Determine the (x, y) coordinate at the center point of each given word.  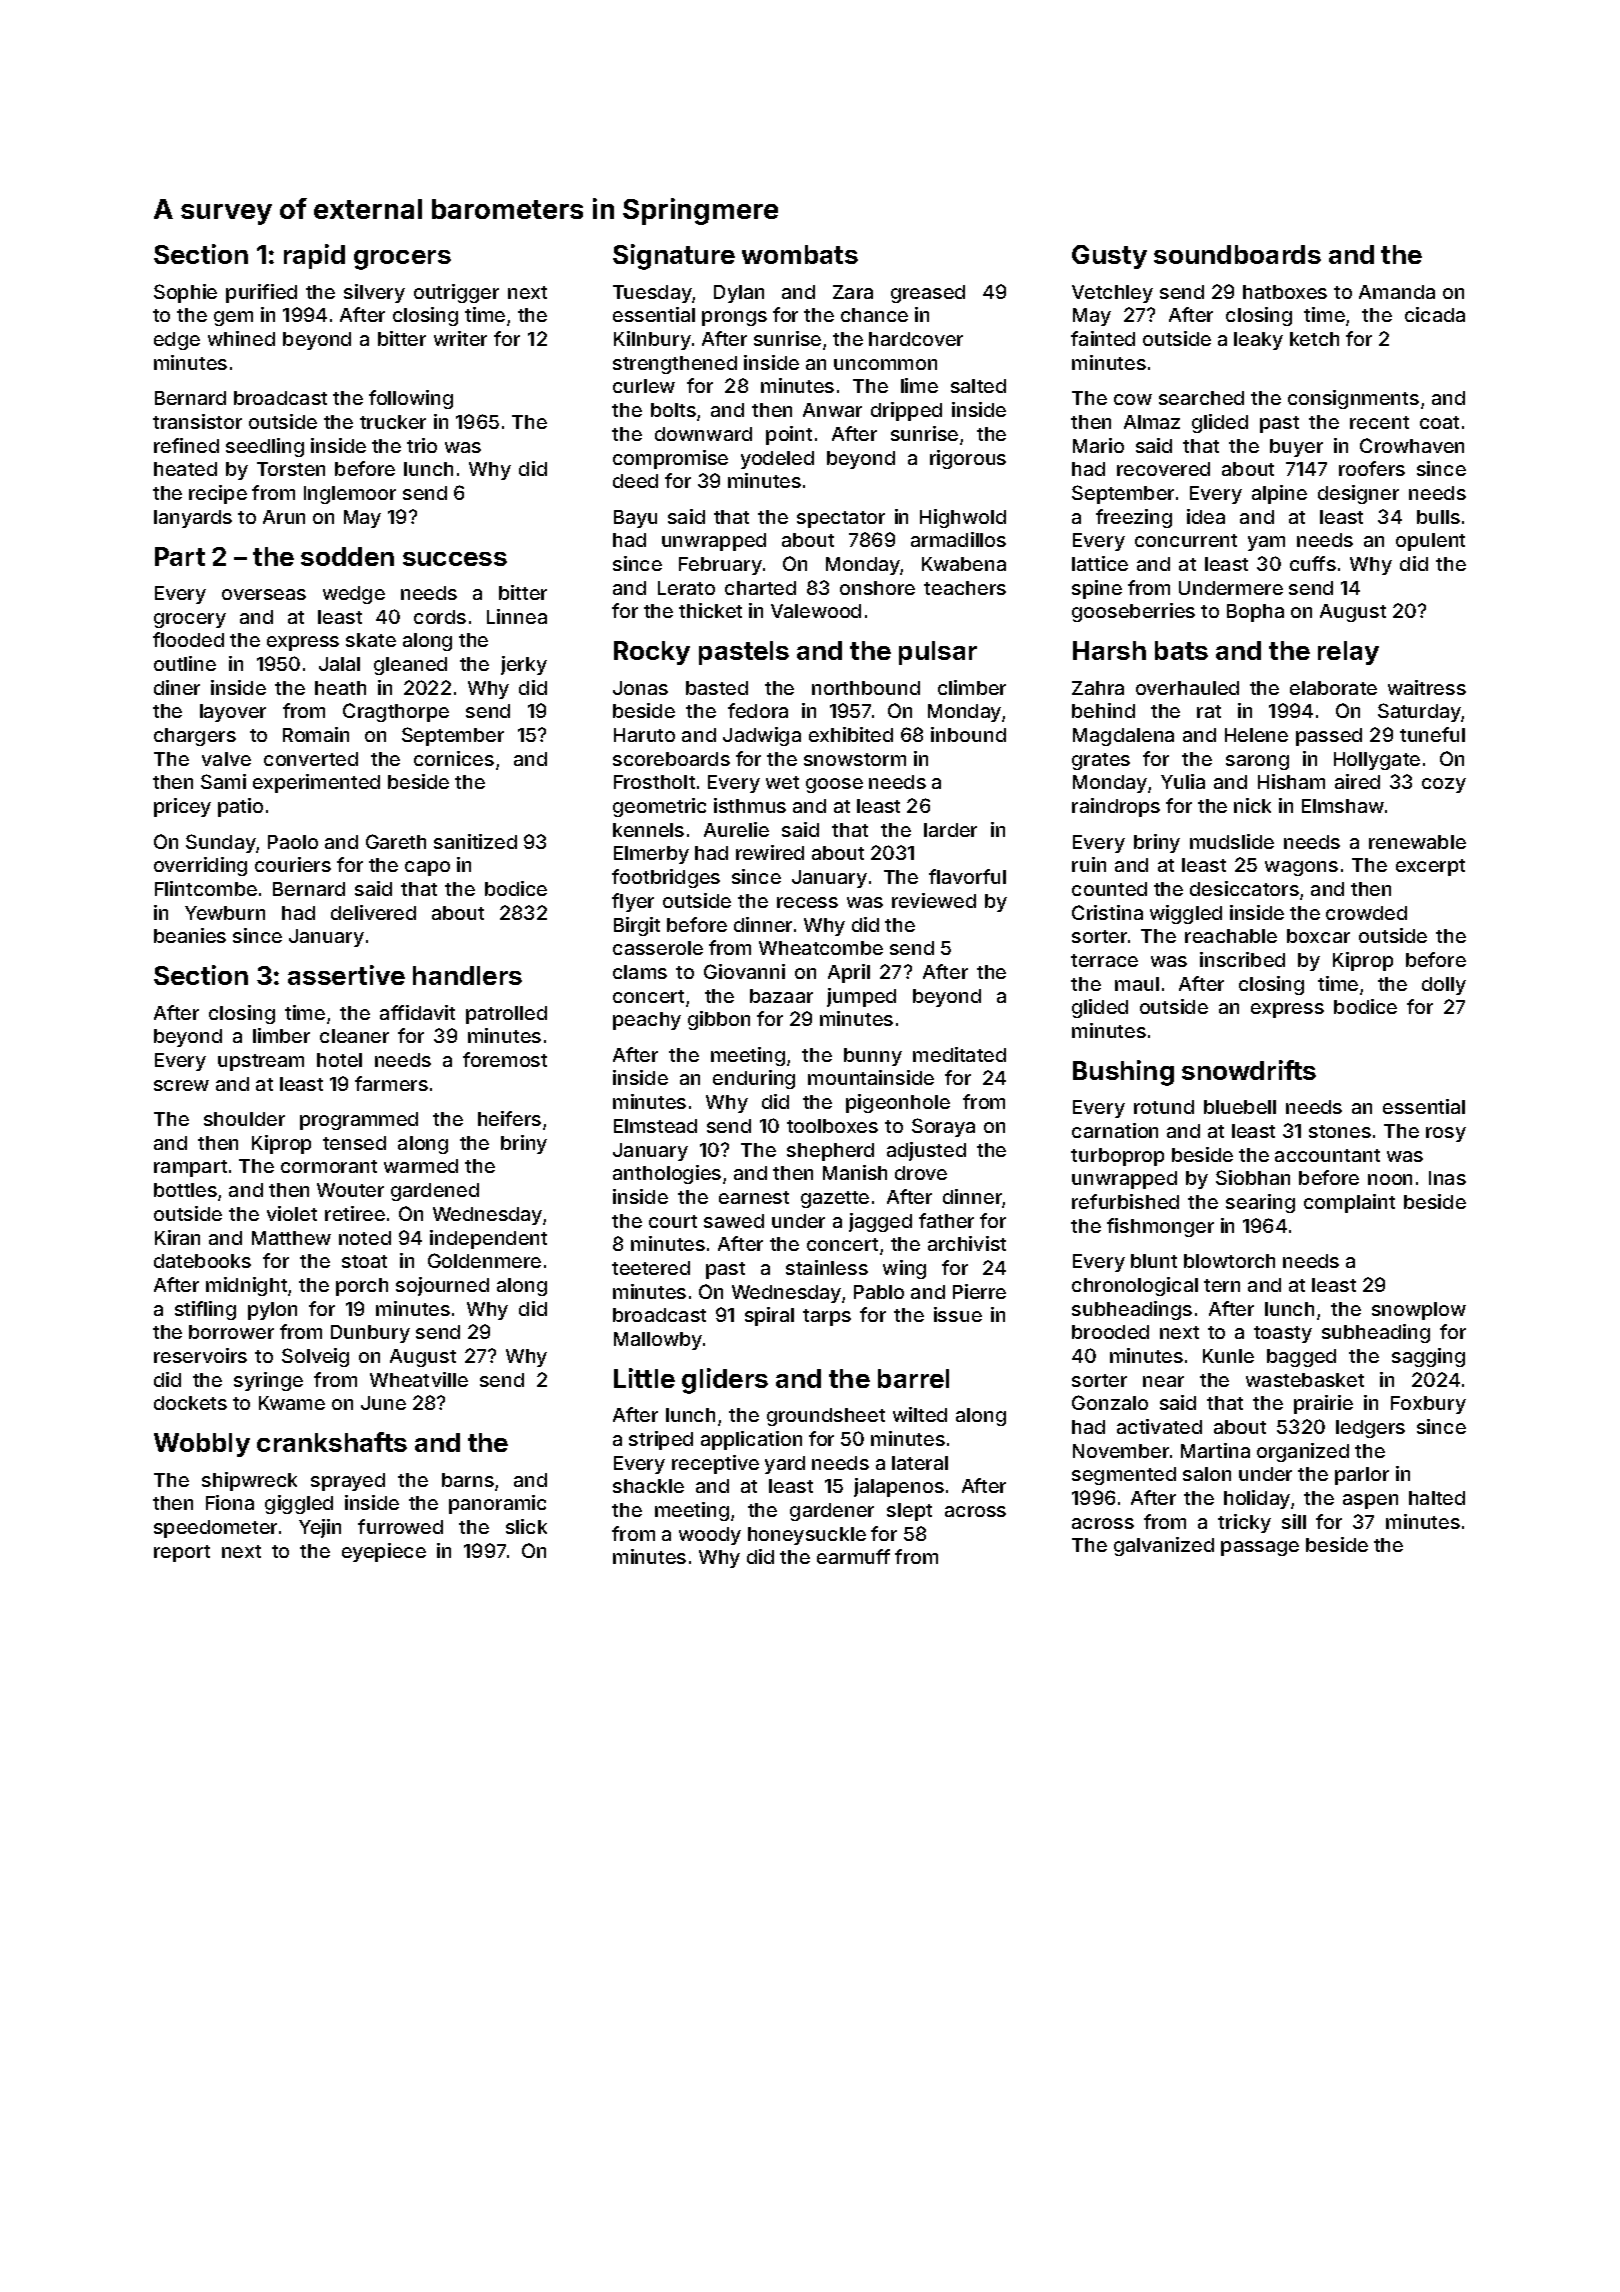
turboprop (1117, 1157)
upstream (261, 1062)
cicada (1435, 314)
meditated (959, 1054)
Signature (674, 257)
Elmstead (655, 1126)
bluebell (1240, 1107)
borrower (231, 1332)
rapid (314, 256)
